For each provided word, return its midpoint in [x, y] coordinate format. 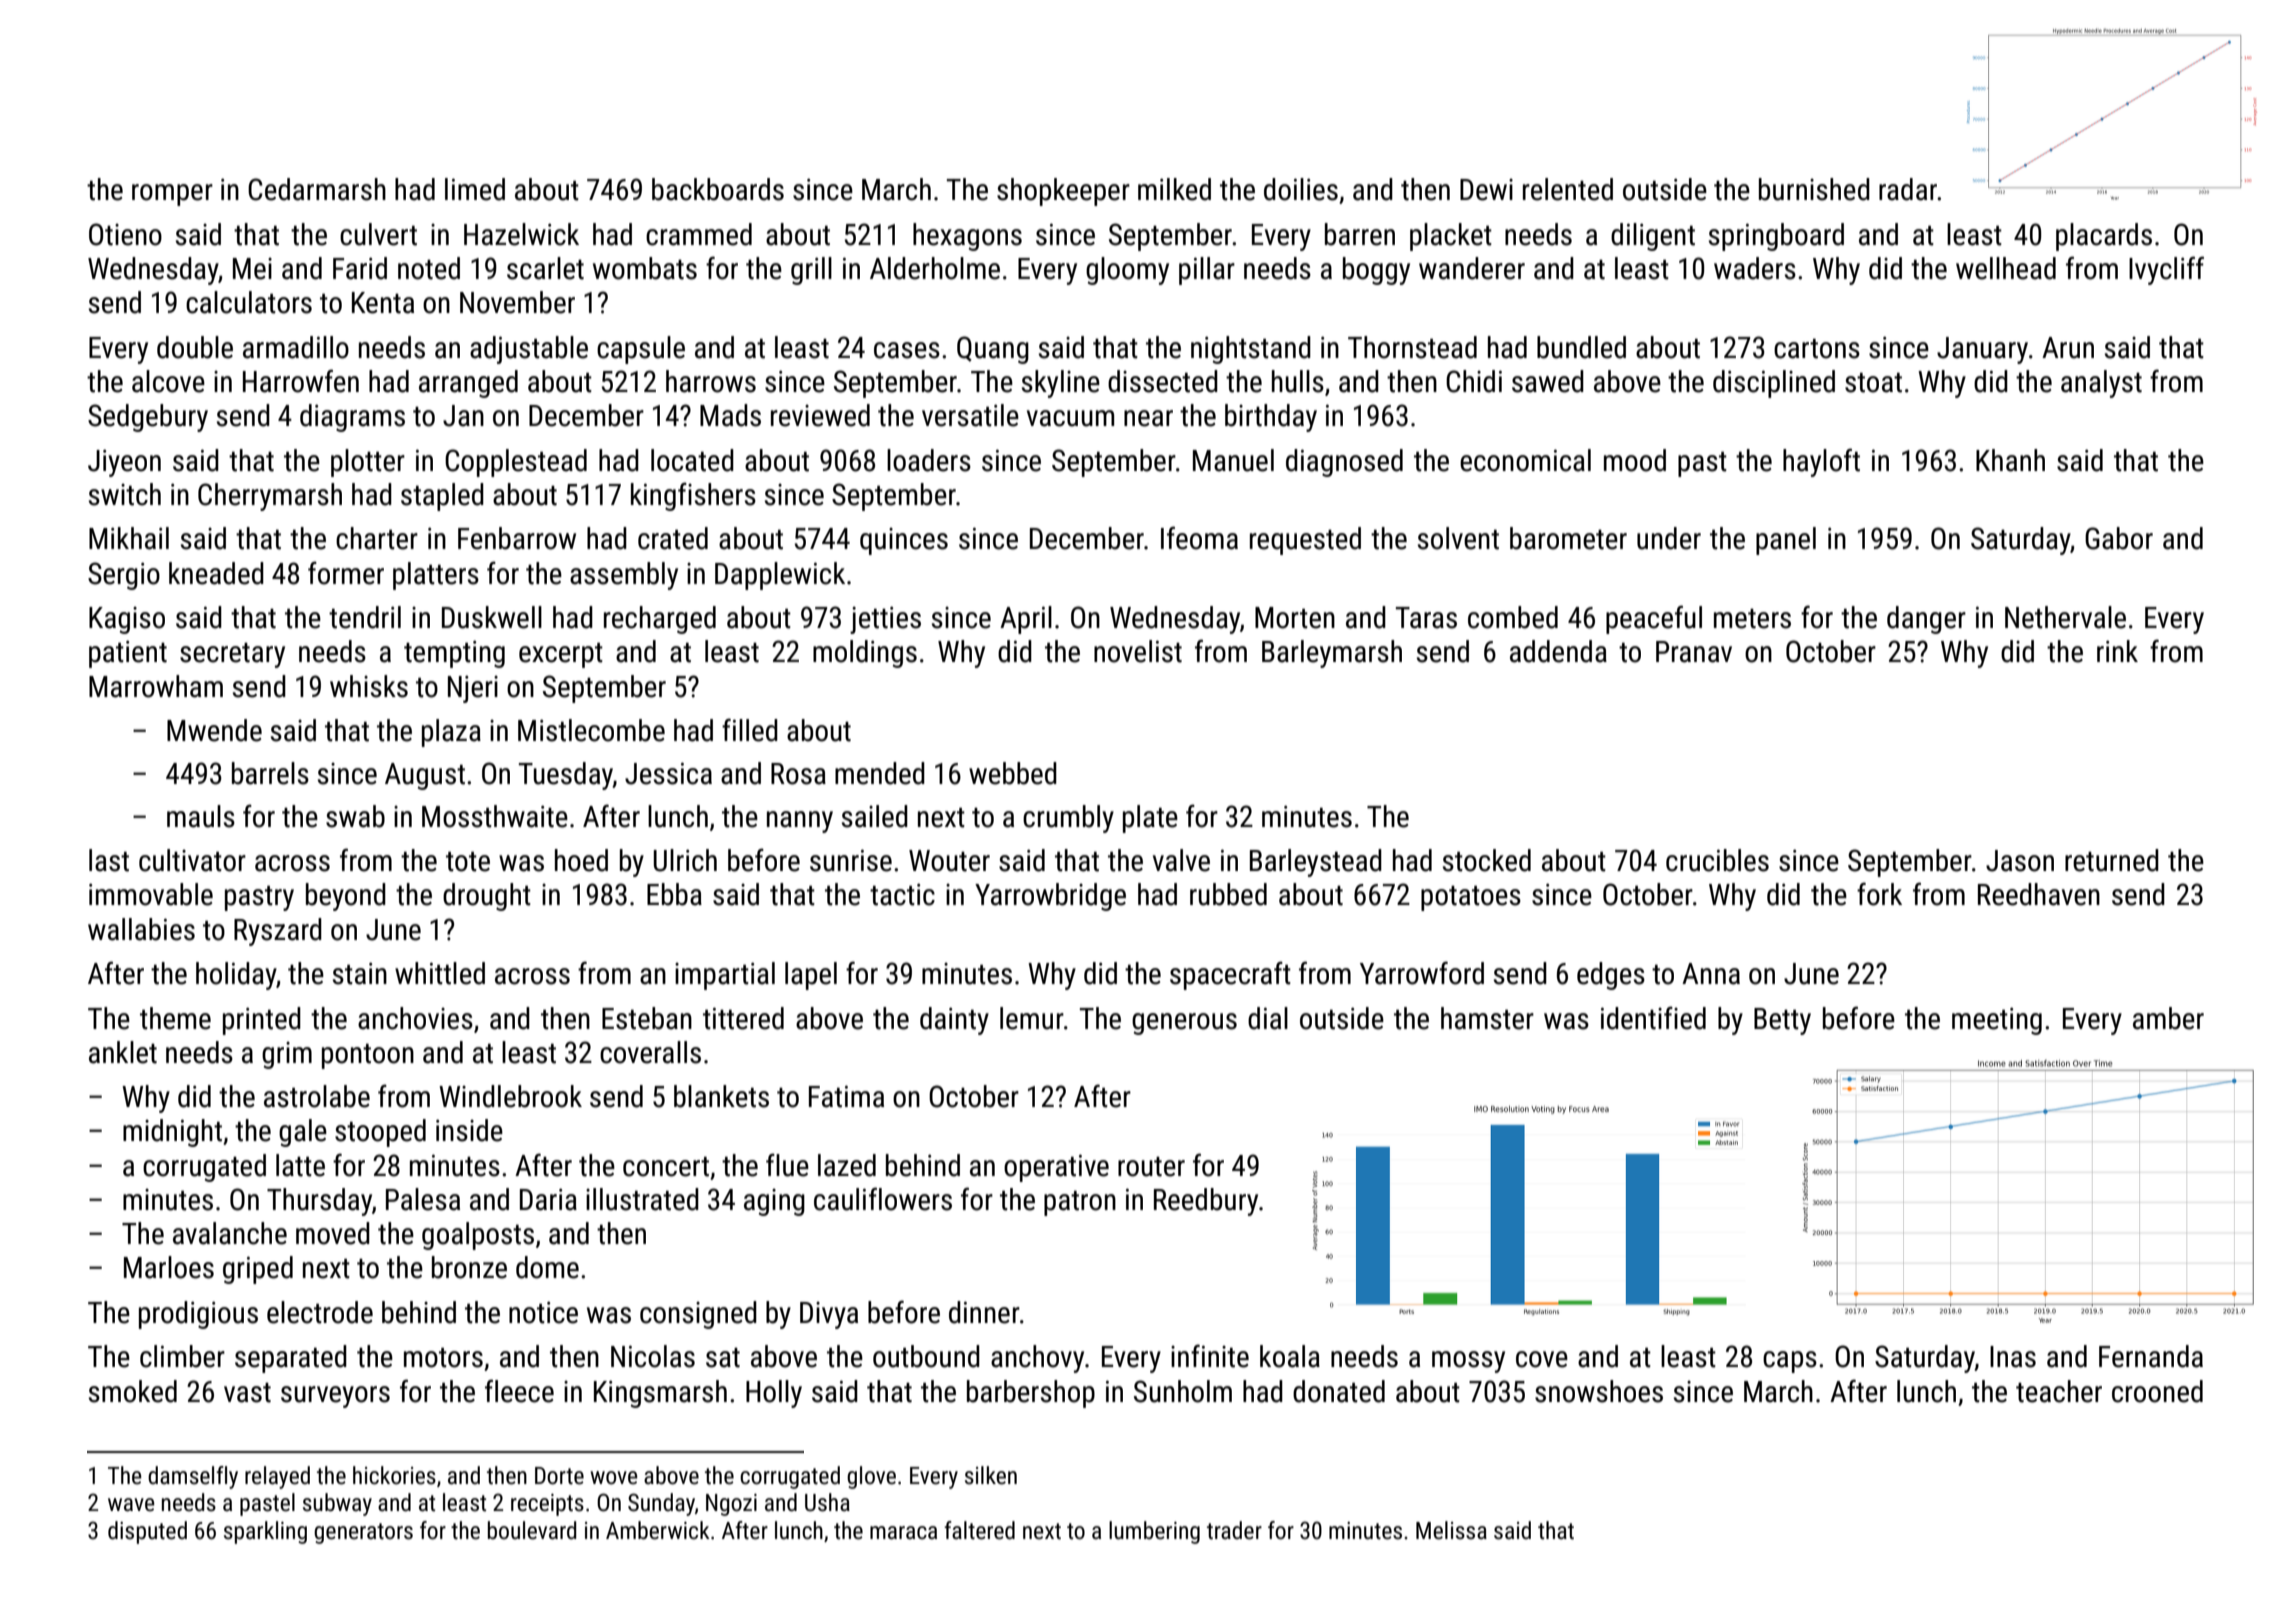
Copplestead [516, 463]
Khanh [2010, 460]
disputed [147, 1532]
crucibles [1717, 860]
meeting [1997, 1021]
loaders [929, 460]
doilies [1301, 189]
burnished [1814, 189]
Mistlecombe [591, 730]
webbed [1013, 773]
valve [1181, 860]
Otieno [125, 234]
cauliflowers [883, 1199]
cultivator [192, 860]
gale [303, 1133]
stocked [1487, 860]
